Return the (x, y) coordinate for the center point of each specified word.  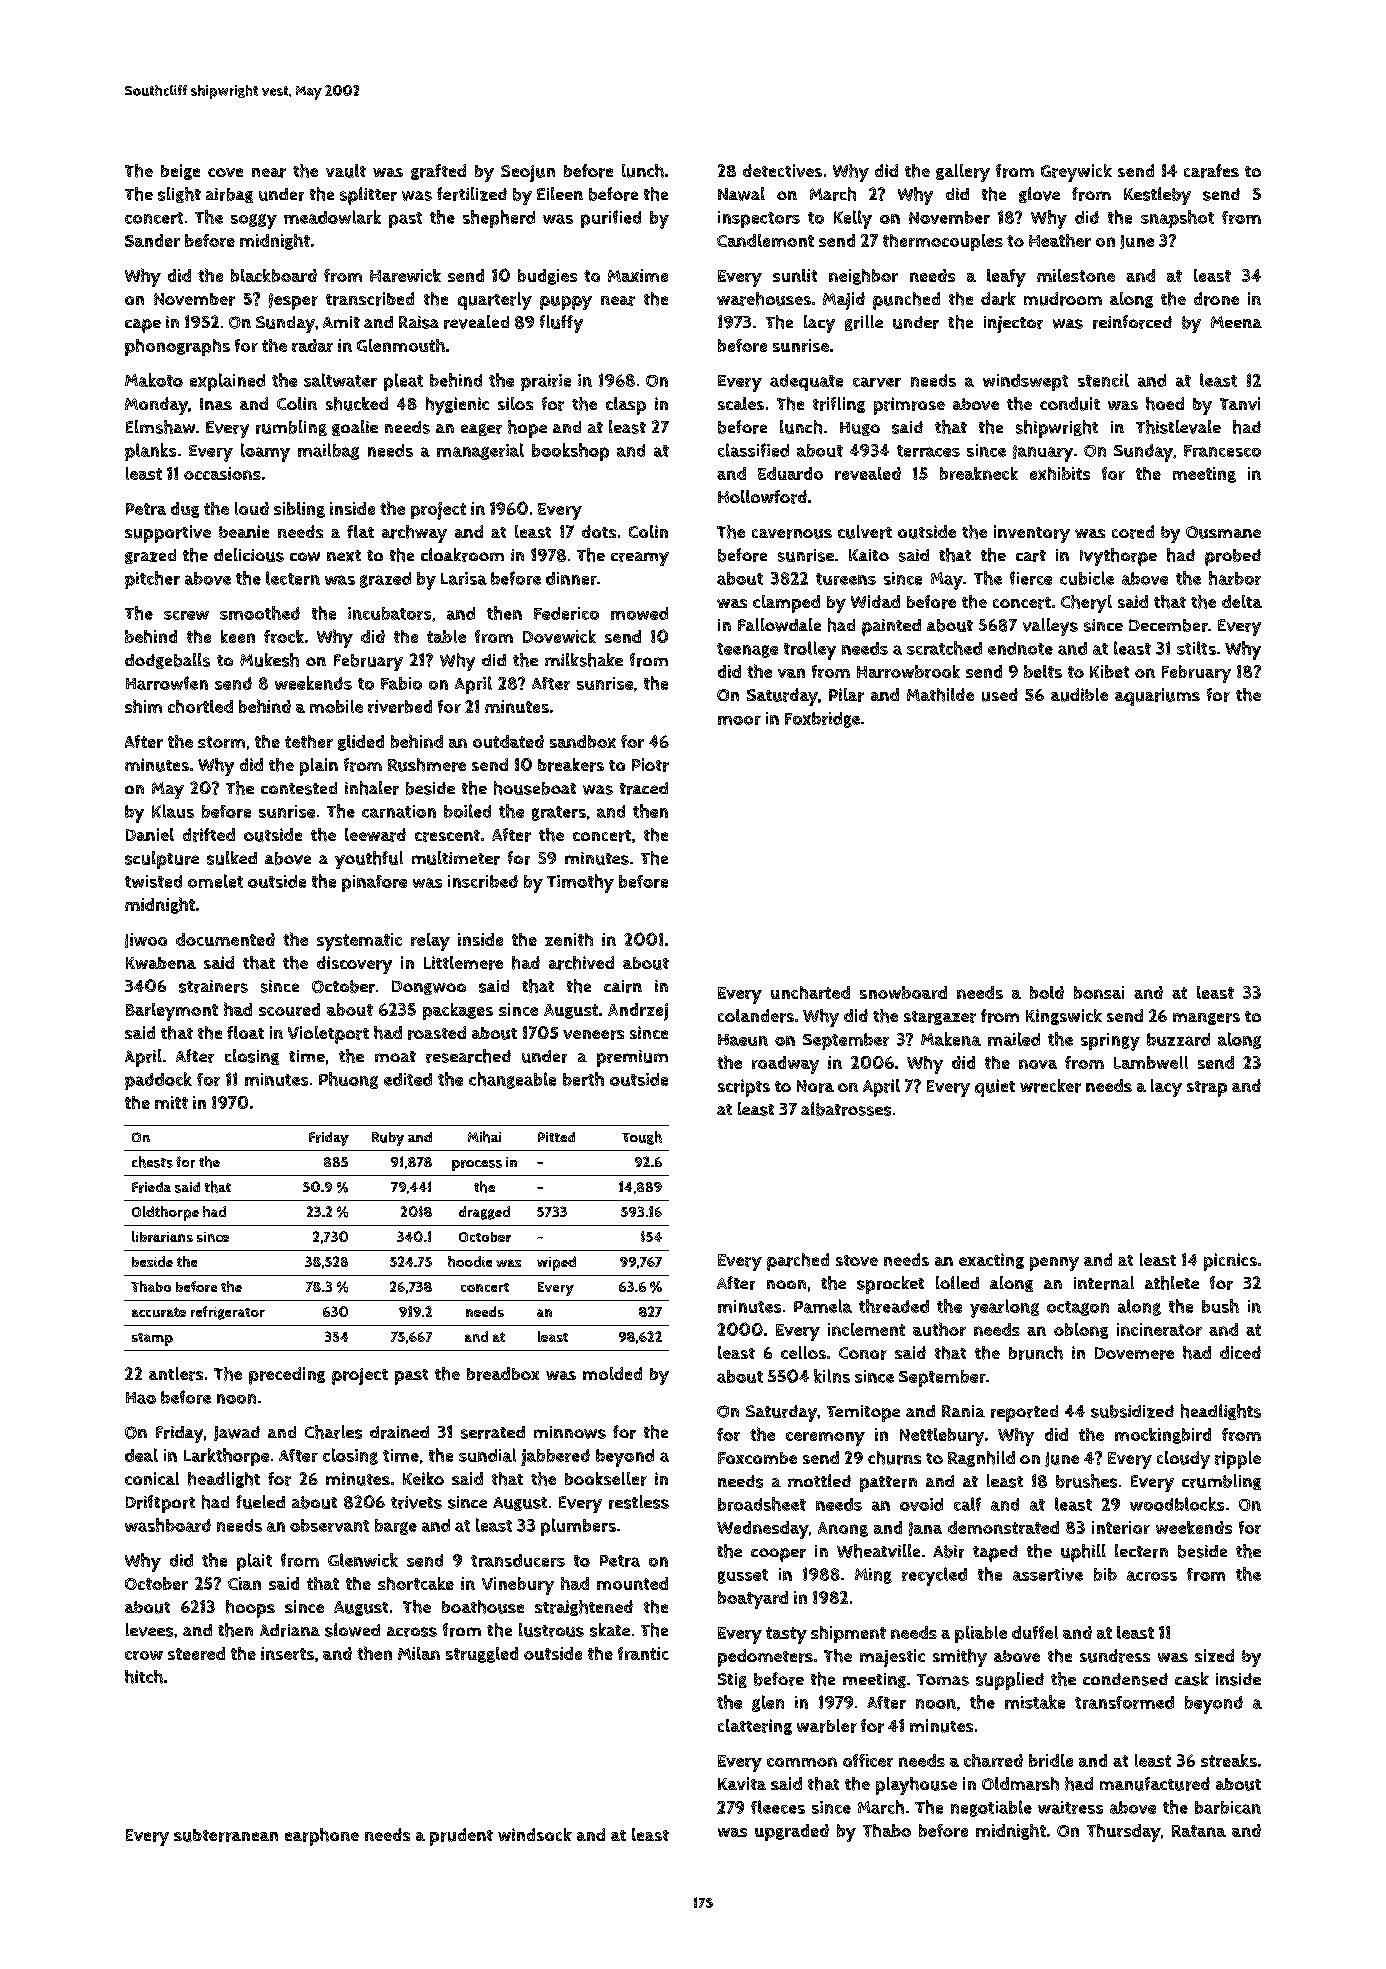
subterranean (226, 1835)
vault (346, 171)
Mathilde (940, 695)
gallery (963, 173)
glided (361, 743)
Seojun (528, 173)
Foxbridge (822, 720)
